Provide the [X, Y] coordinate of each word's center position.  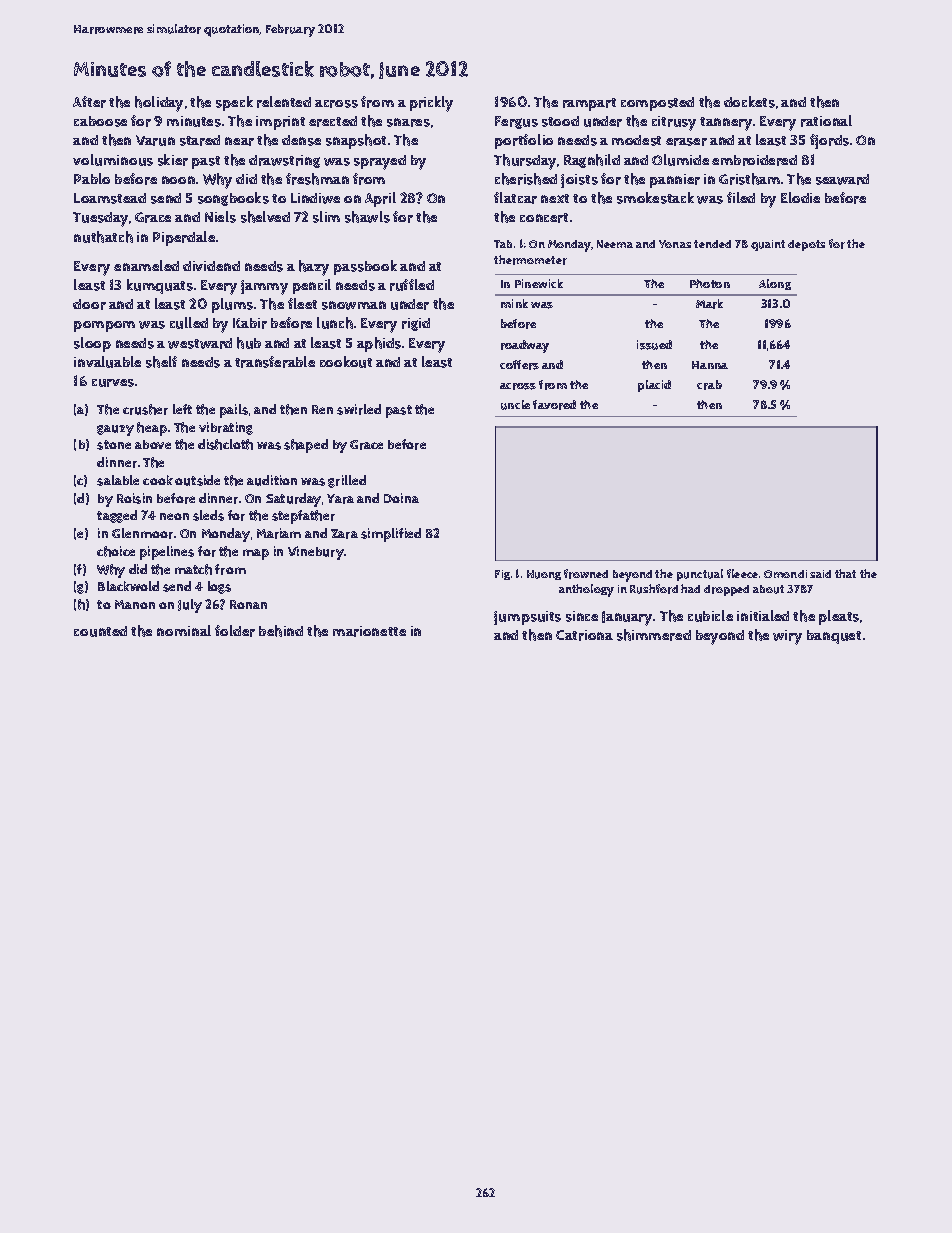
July [190, 606]
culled [189, 323]
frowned [586, 574]
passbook [365, 267]
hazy [314, 268]
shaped [306, 446]
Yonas [675, 244]
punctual [700, 575]
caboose [100, 121]
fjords [829, 141]
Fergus [516, 122]
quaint [768, 245]
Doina [401, 498]
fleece [742, 573]
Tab [503, 244]
